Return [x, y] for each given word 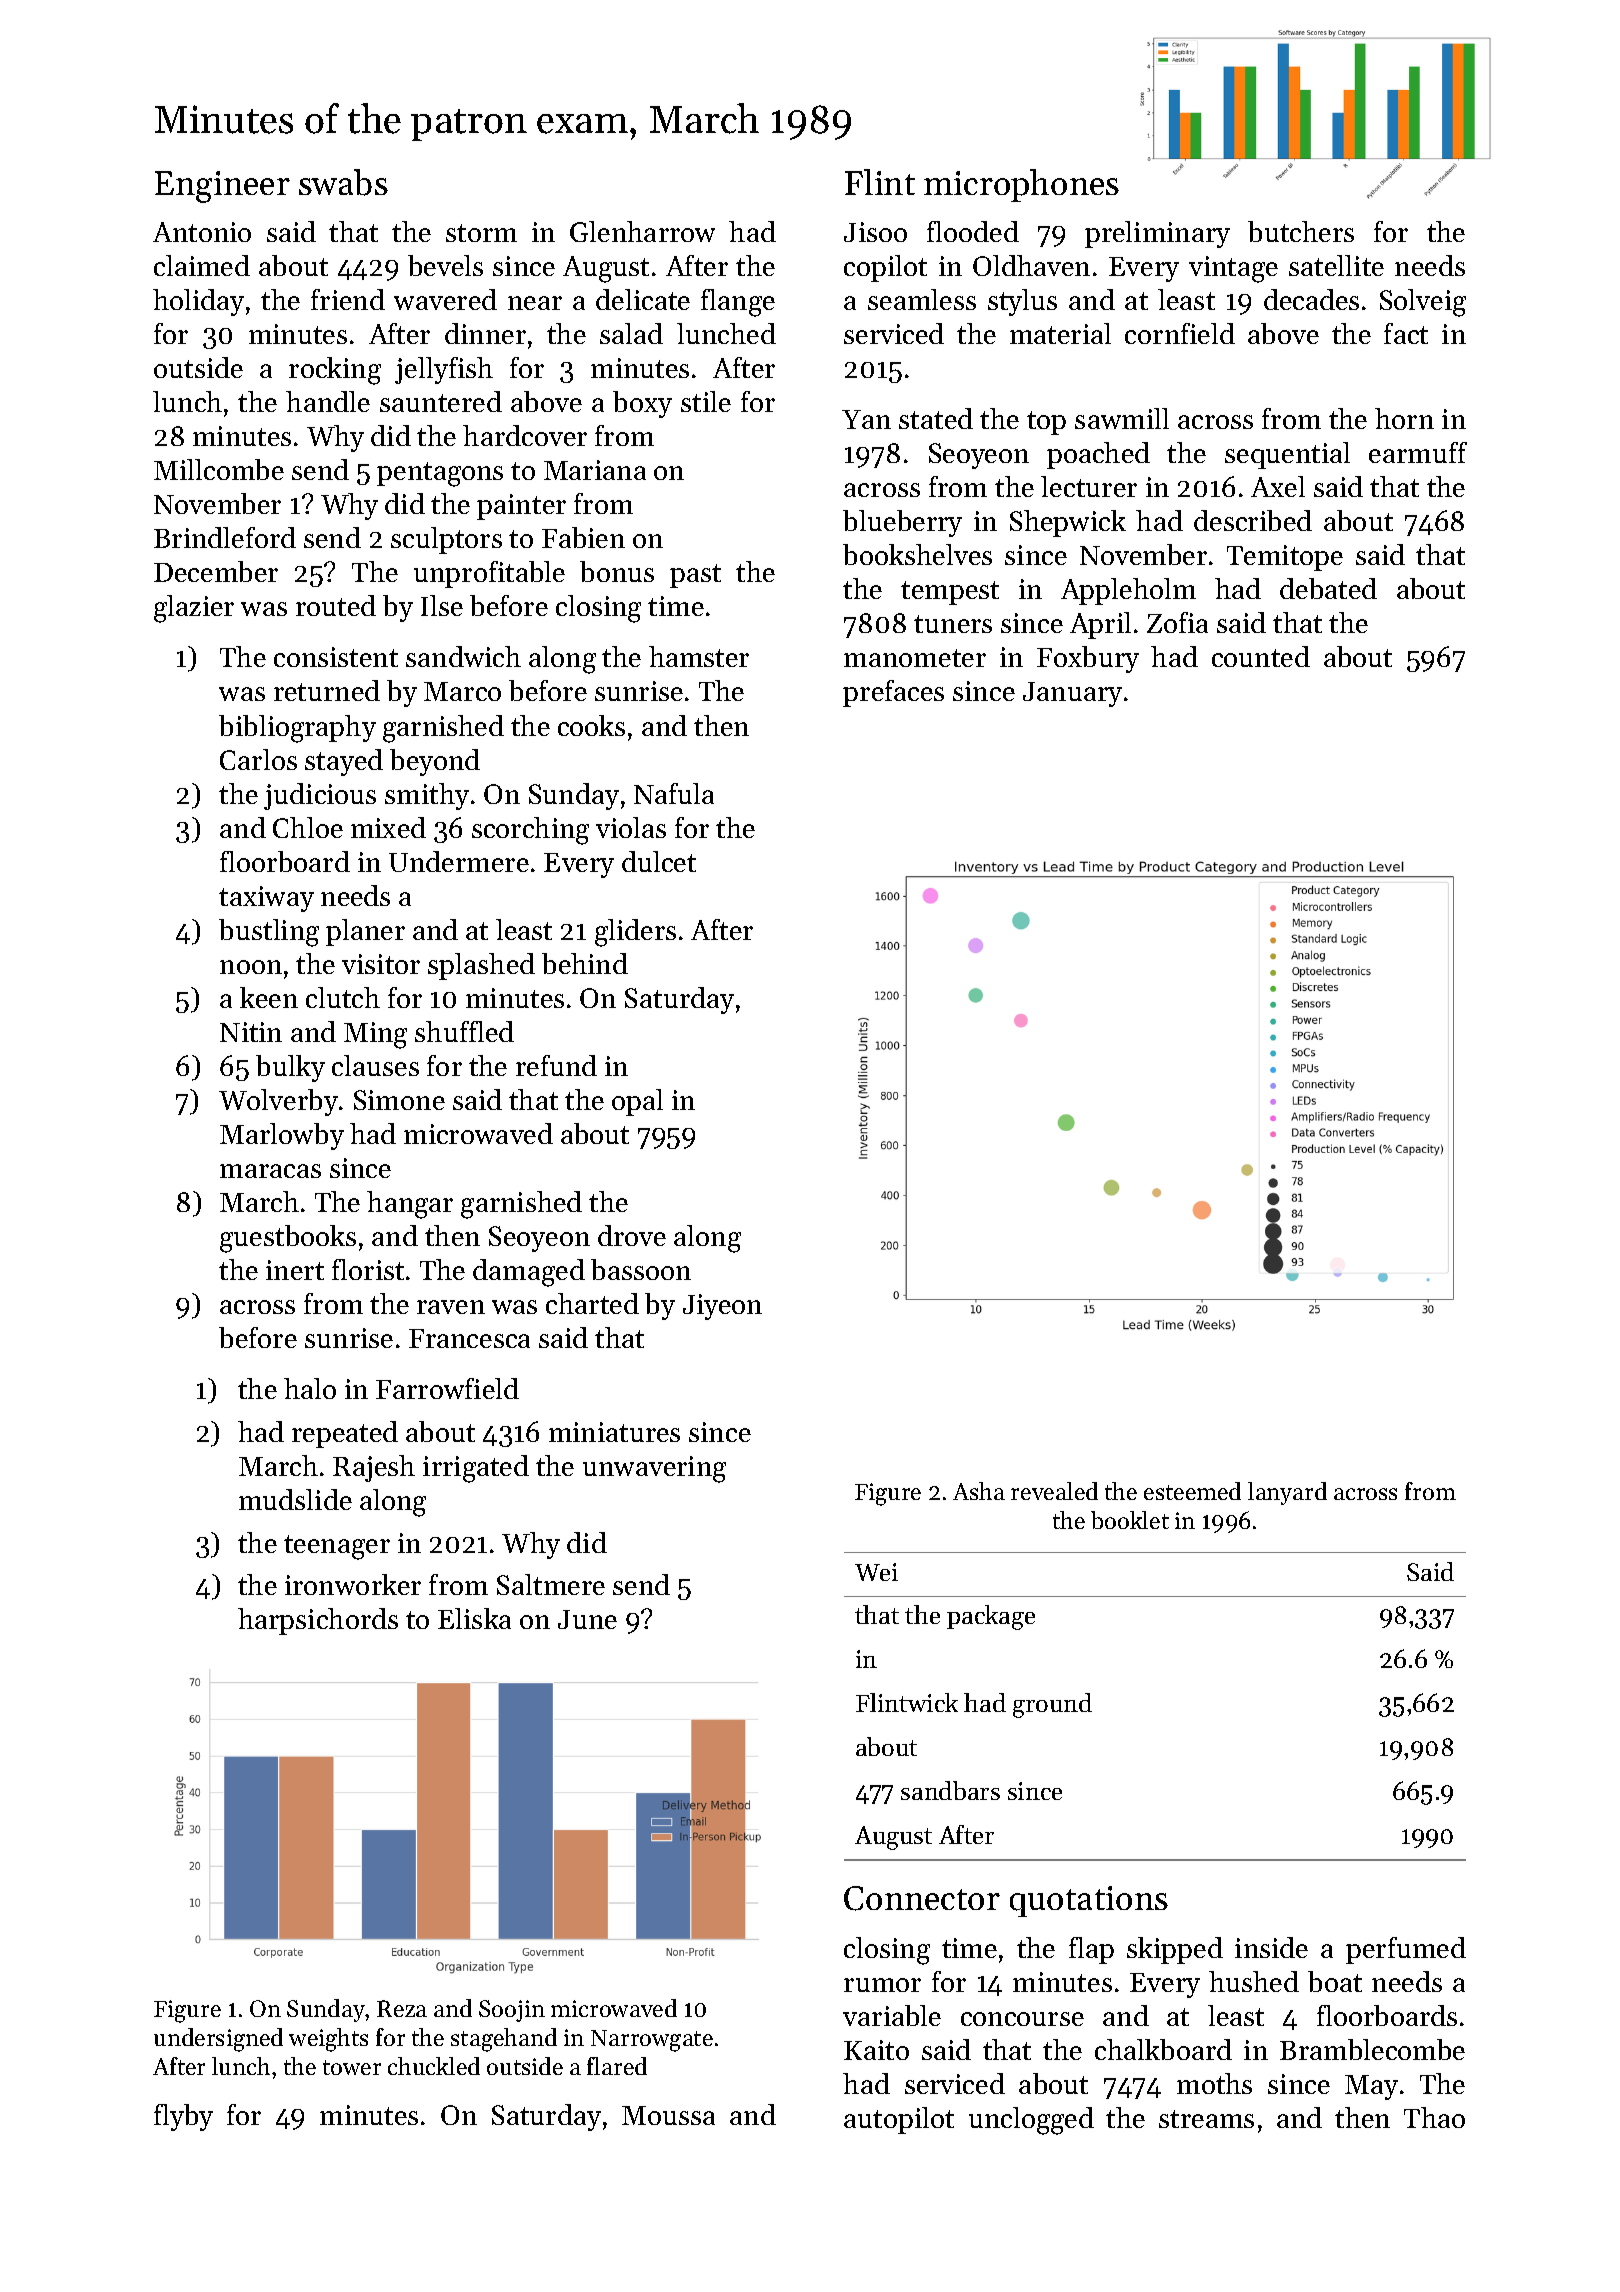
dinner [485, 333]
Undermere [459, 861]
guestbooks [288, 1239]
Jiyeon [722, 1307]
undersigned [218, 2040]
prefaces [893, 693]
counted [1261, 656]
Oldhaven [1031, 265]
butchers [1301, 231]
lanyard [1287, 1493]
